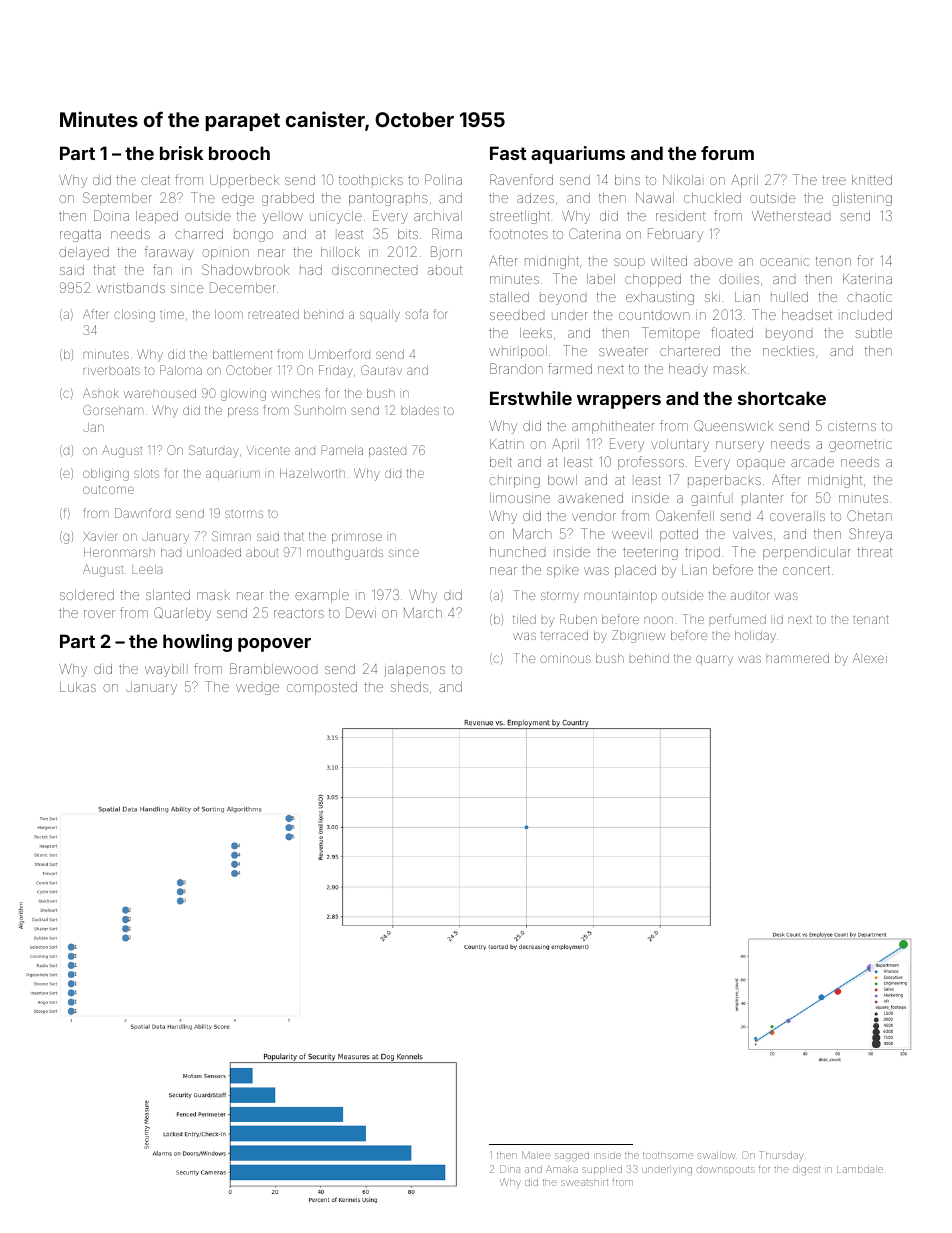 This page has height=1233, width=952. Describe the element at coordinates (714, 660) in the page. I see `quarry` at that location.
